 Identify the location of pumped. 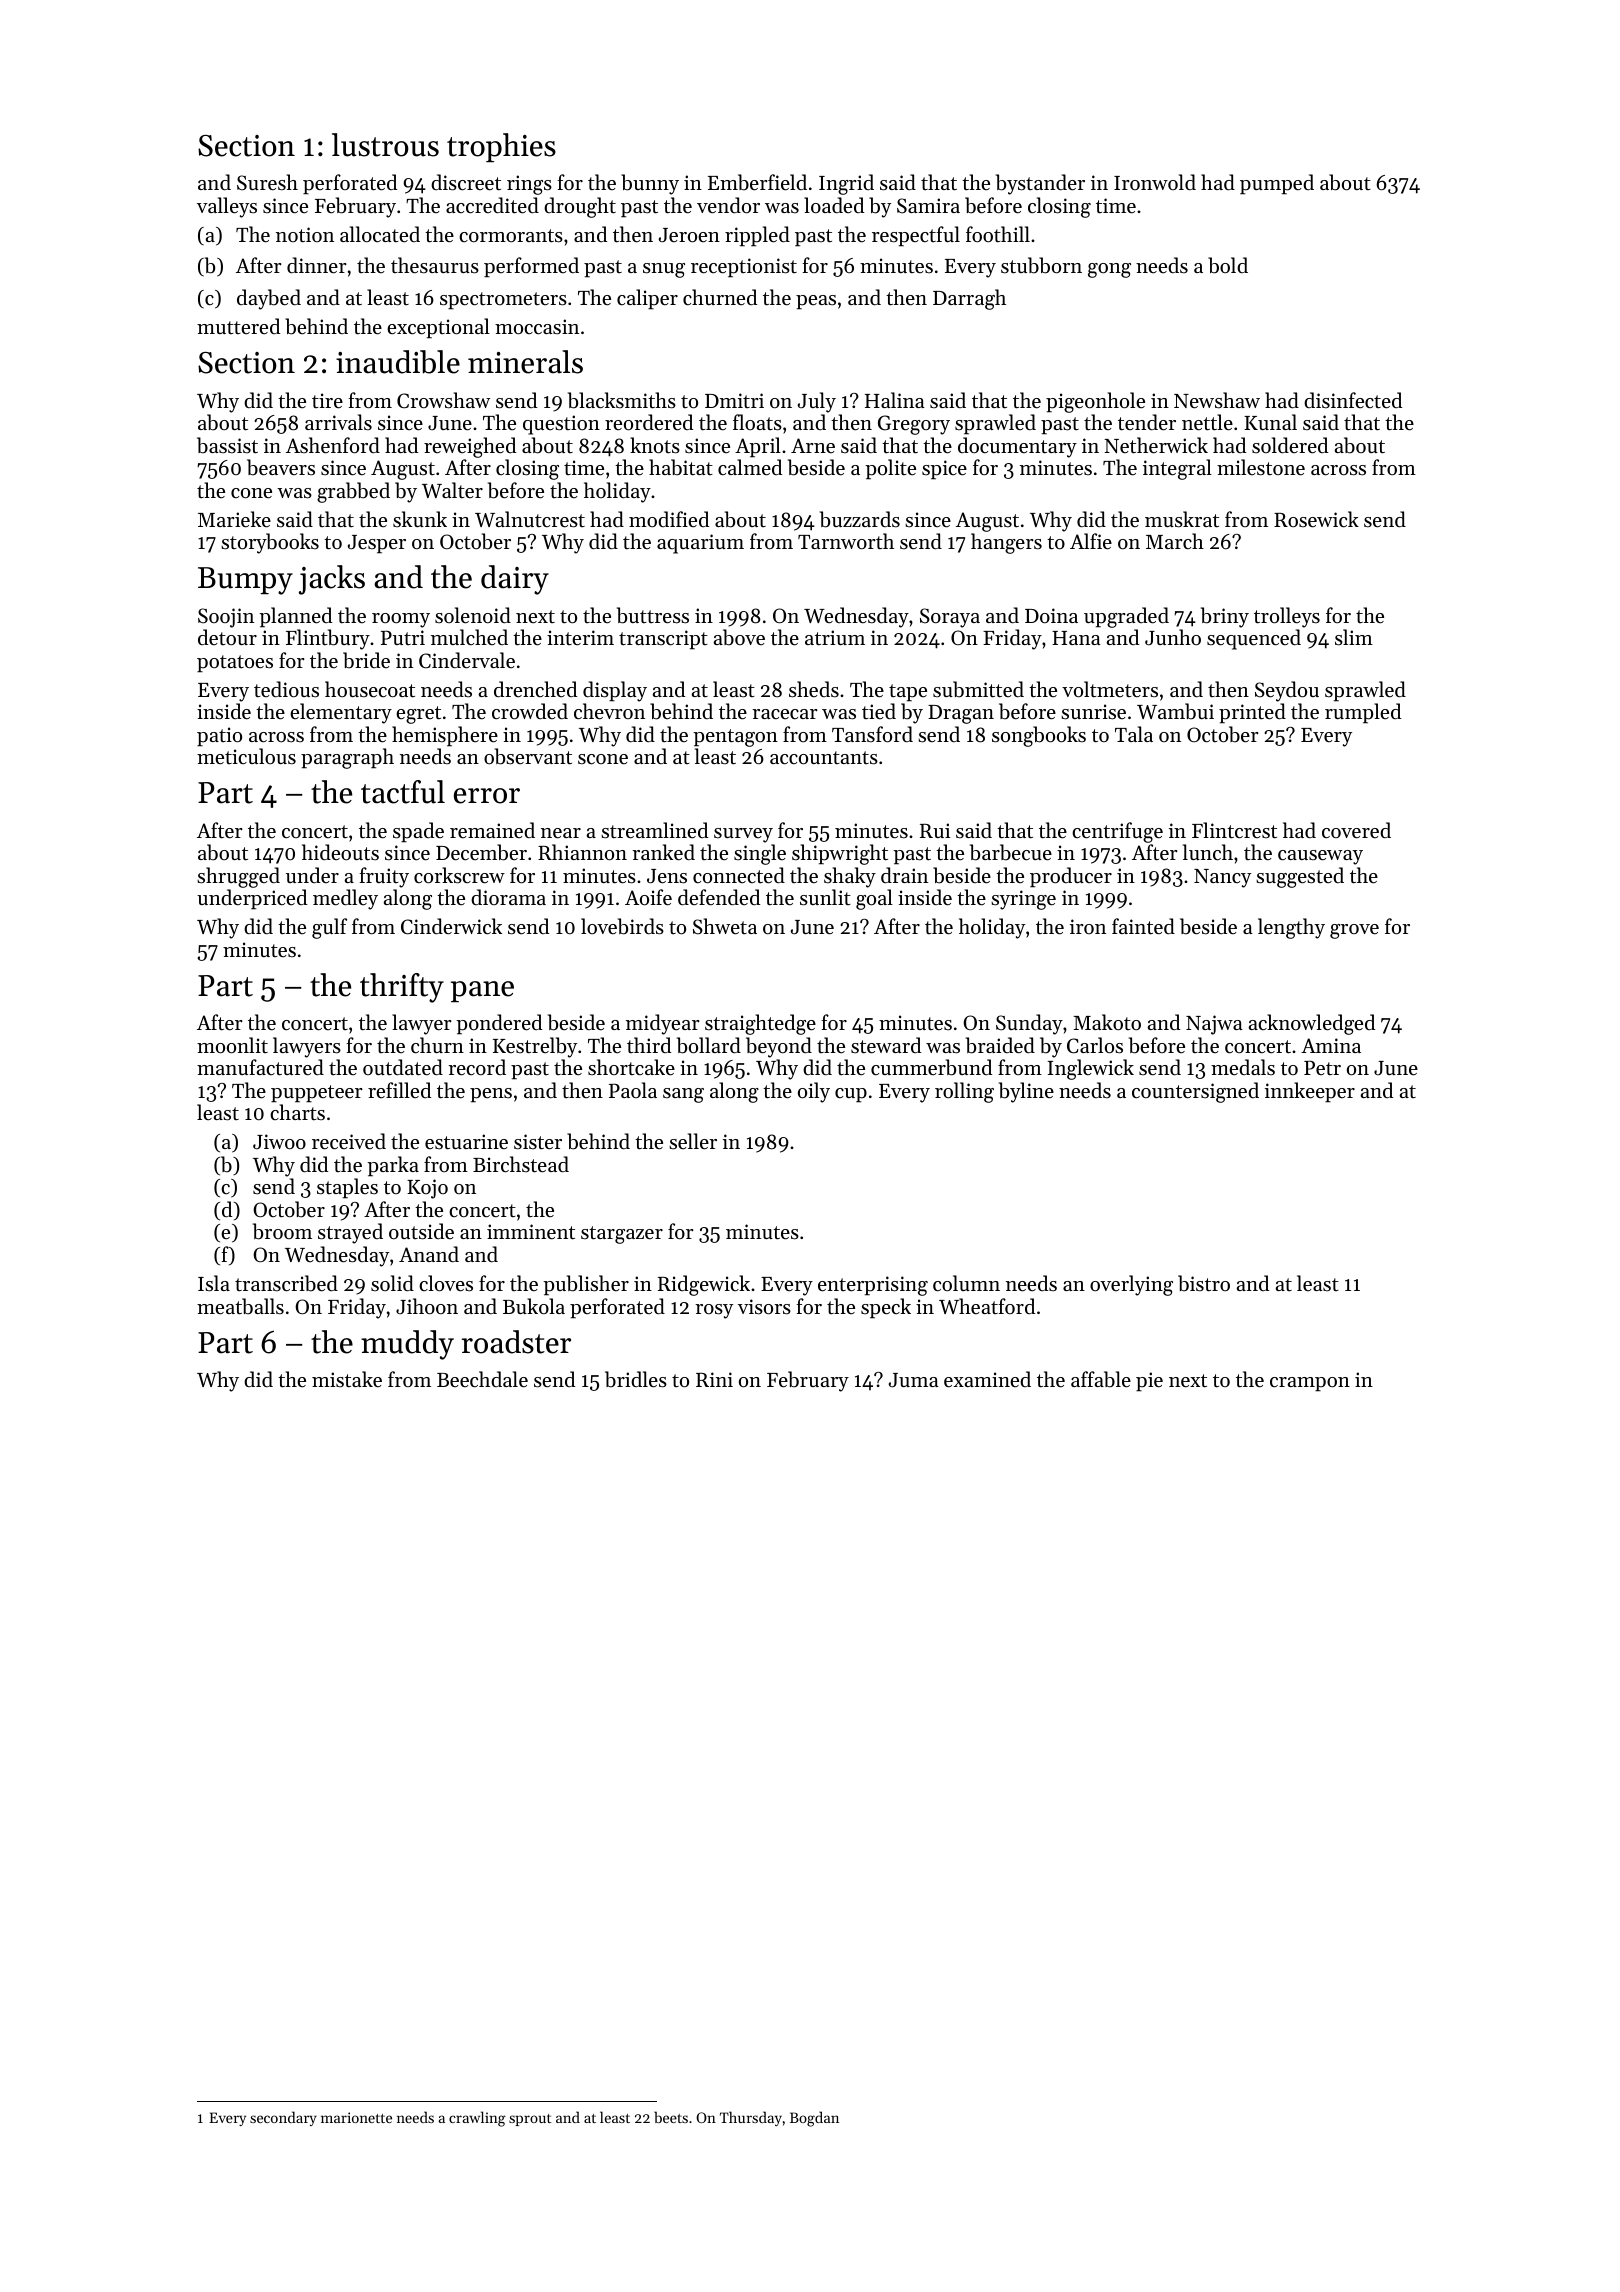
(1277, 184).
